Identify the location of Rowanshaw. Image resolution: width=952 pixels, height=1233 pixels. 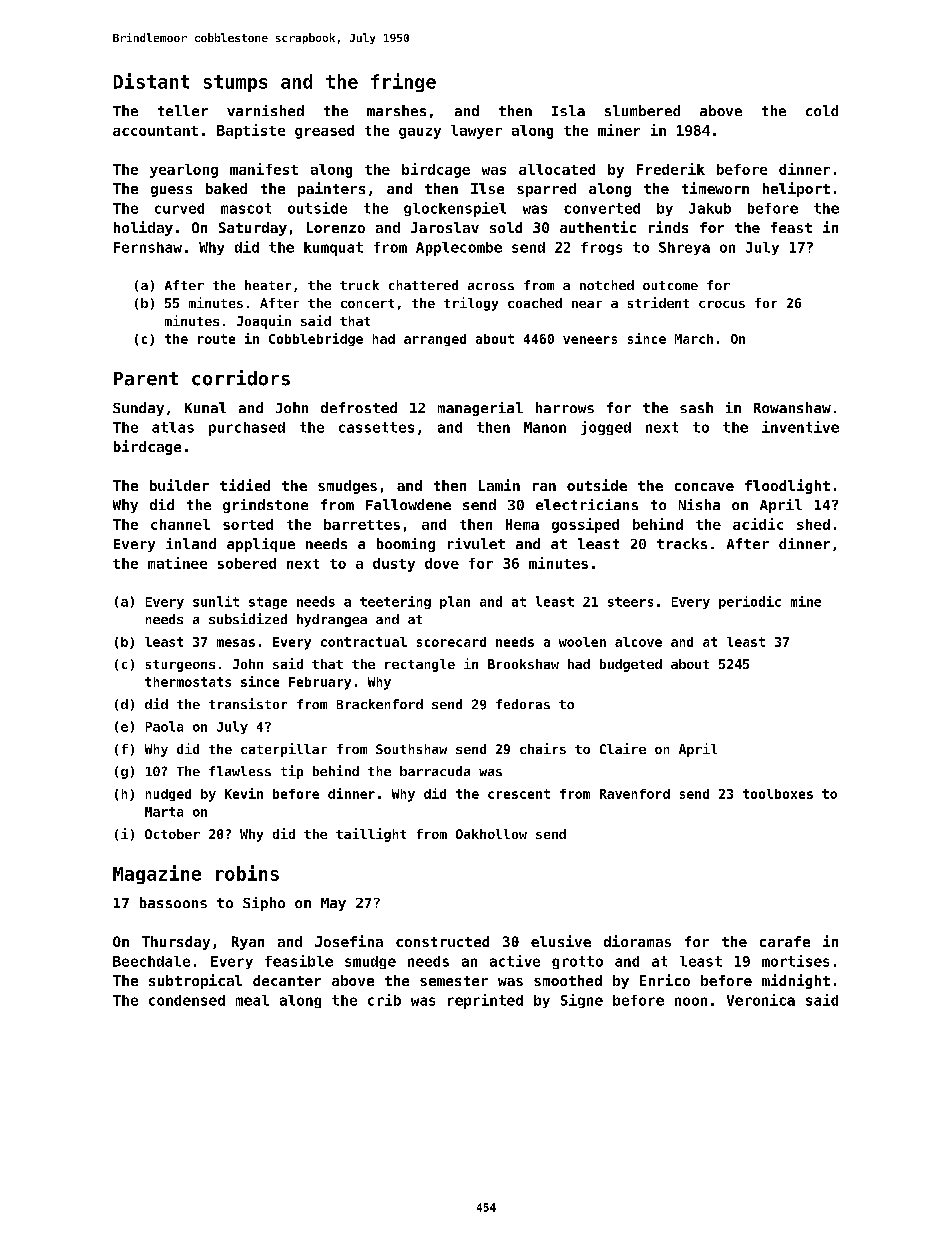
(792, 407).
